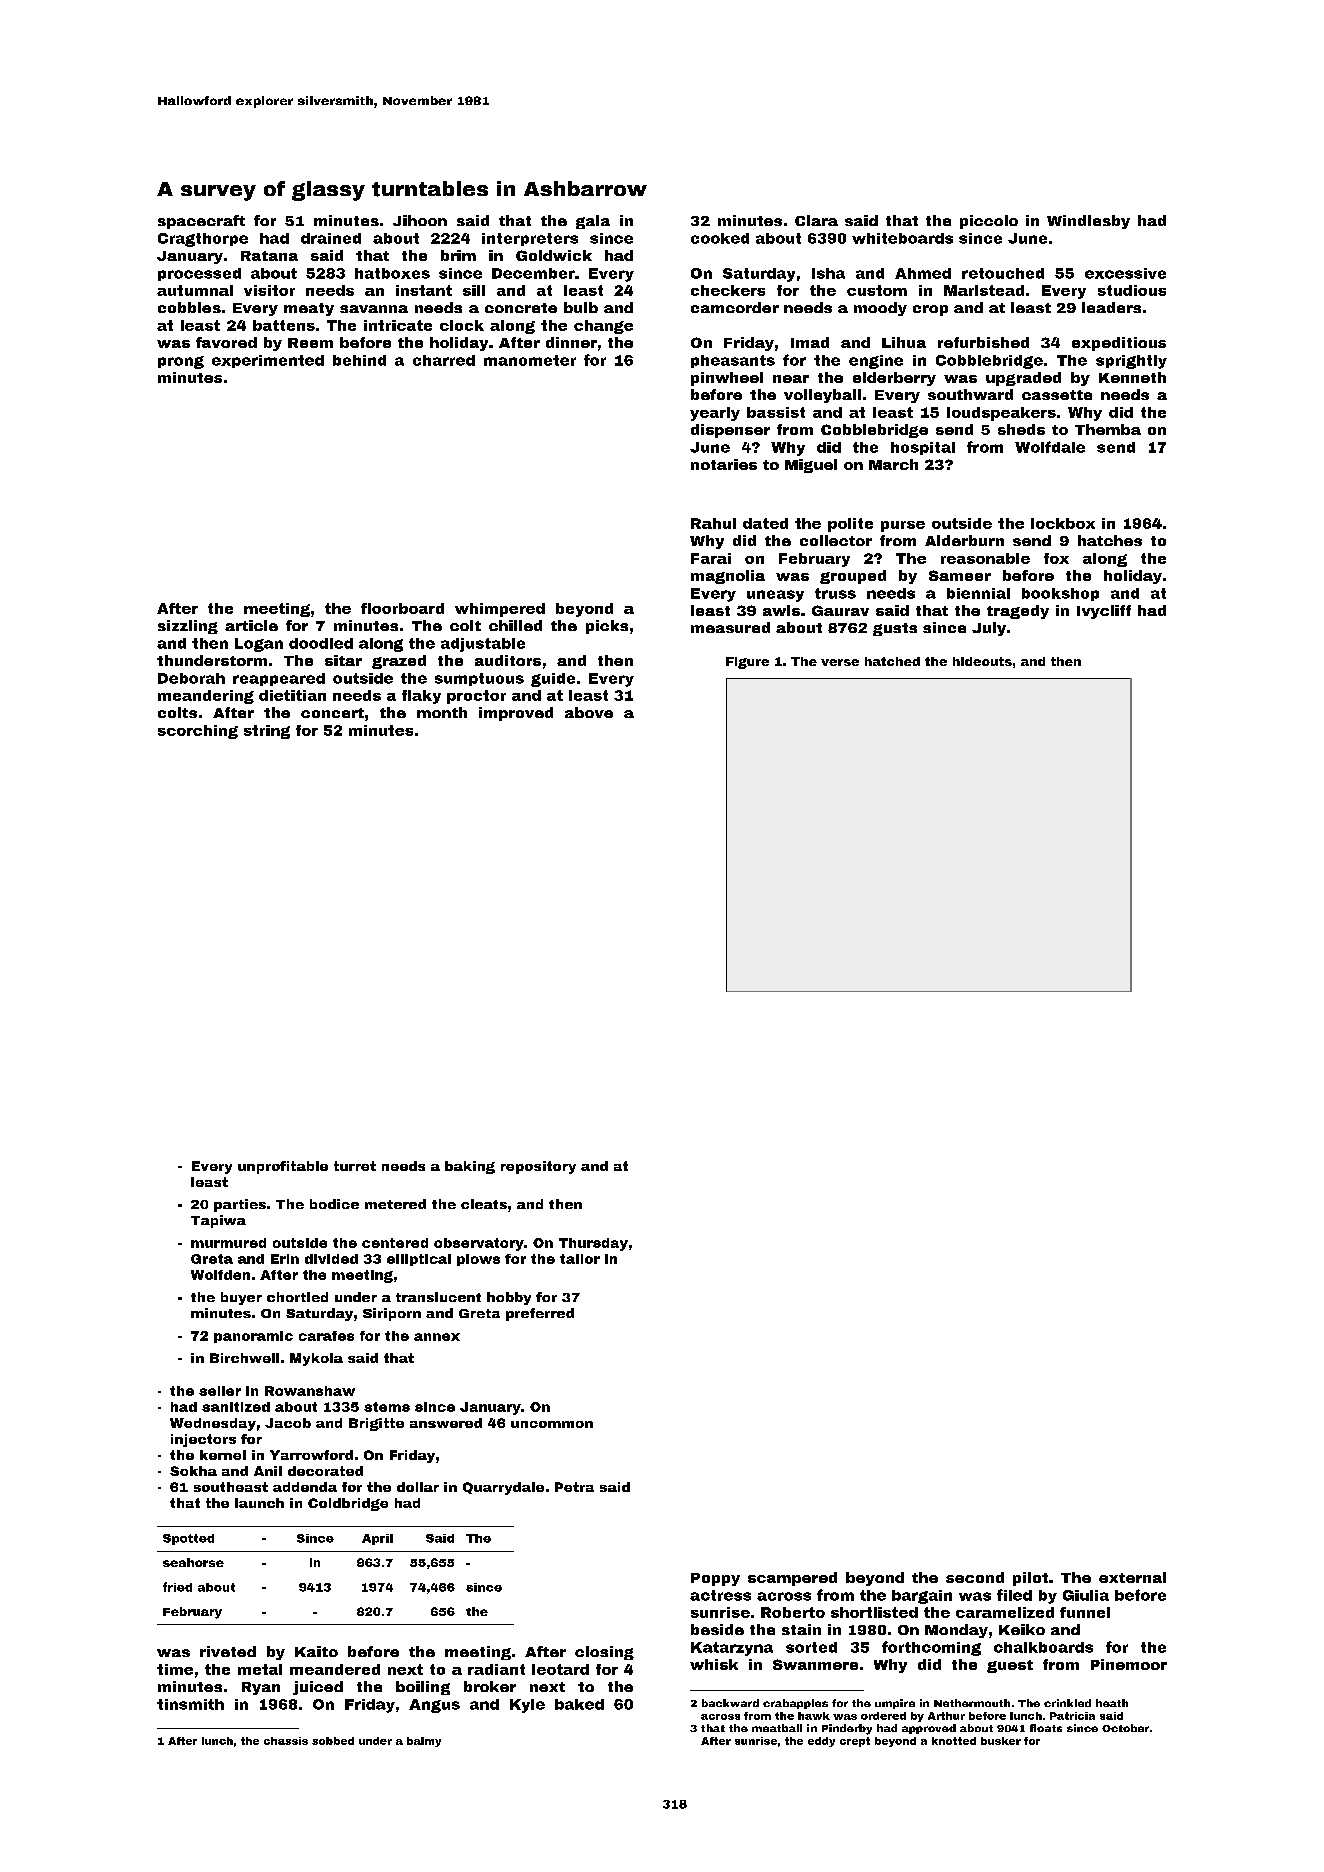 This screenshot has height=1872, width=1324. What do you see at coordinates (580, 1259) in the screenshot?
I see `tailor` at bounding box center [580, 1259].
